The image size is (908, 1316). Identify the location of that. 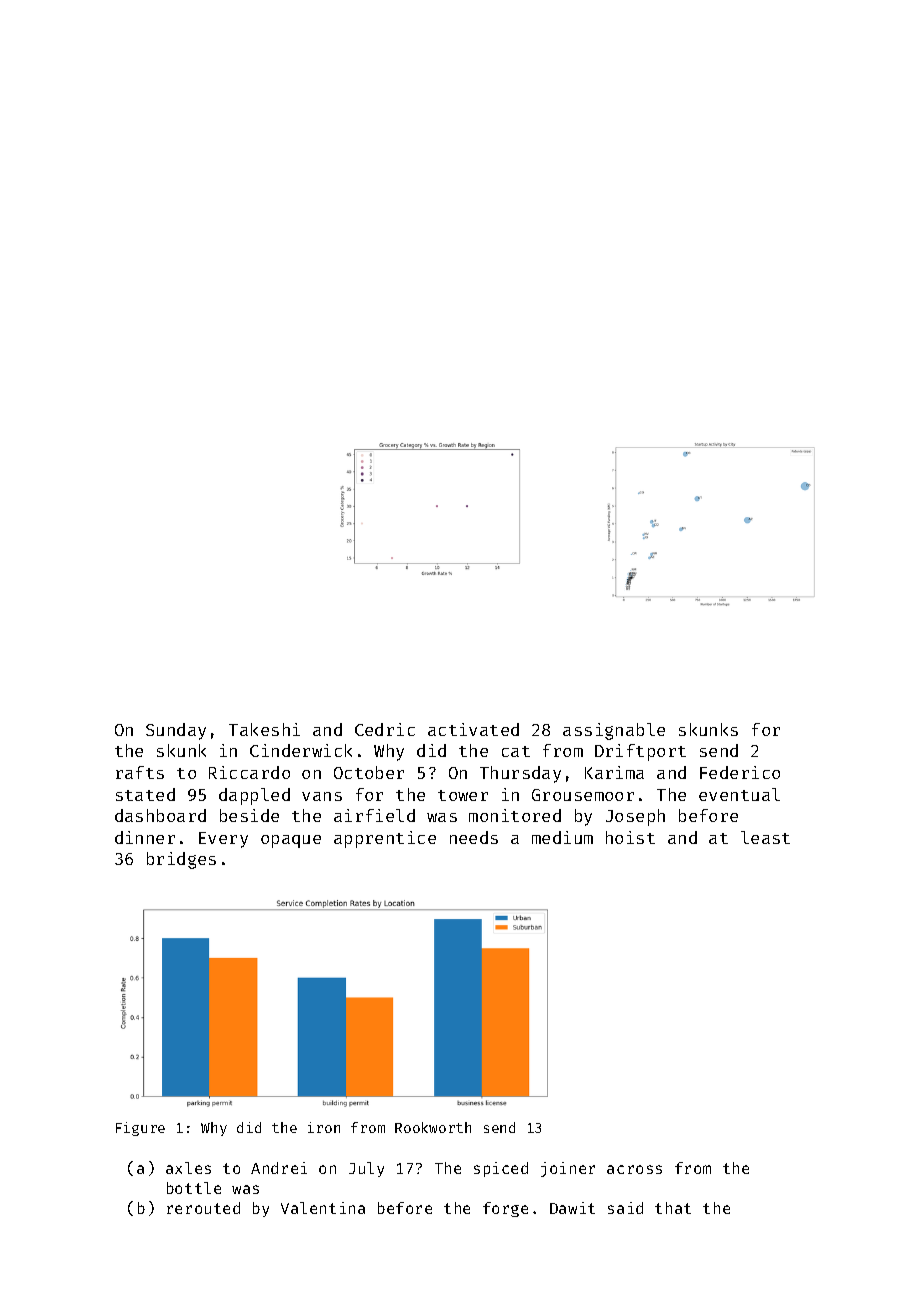
(673, 1208).
